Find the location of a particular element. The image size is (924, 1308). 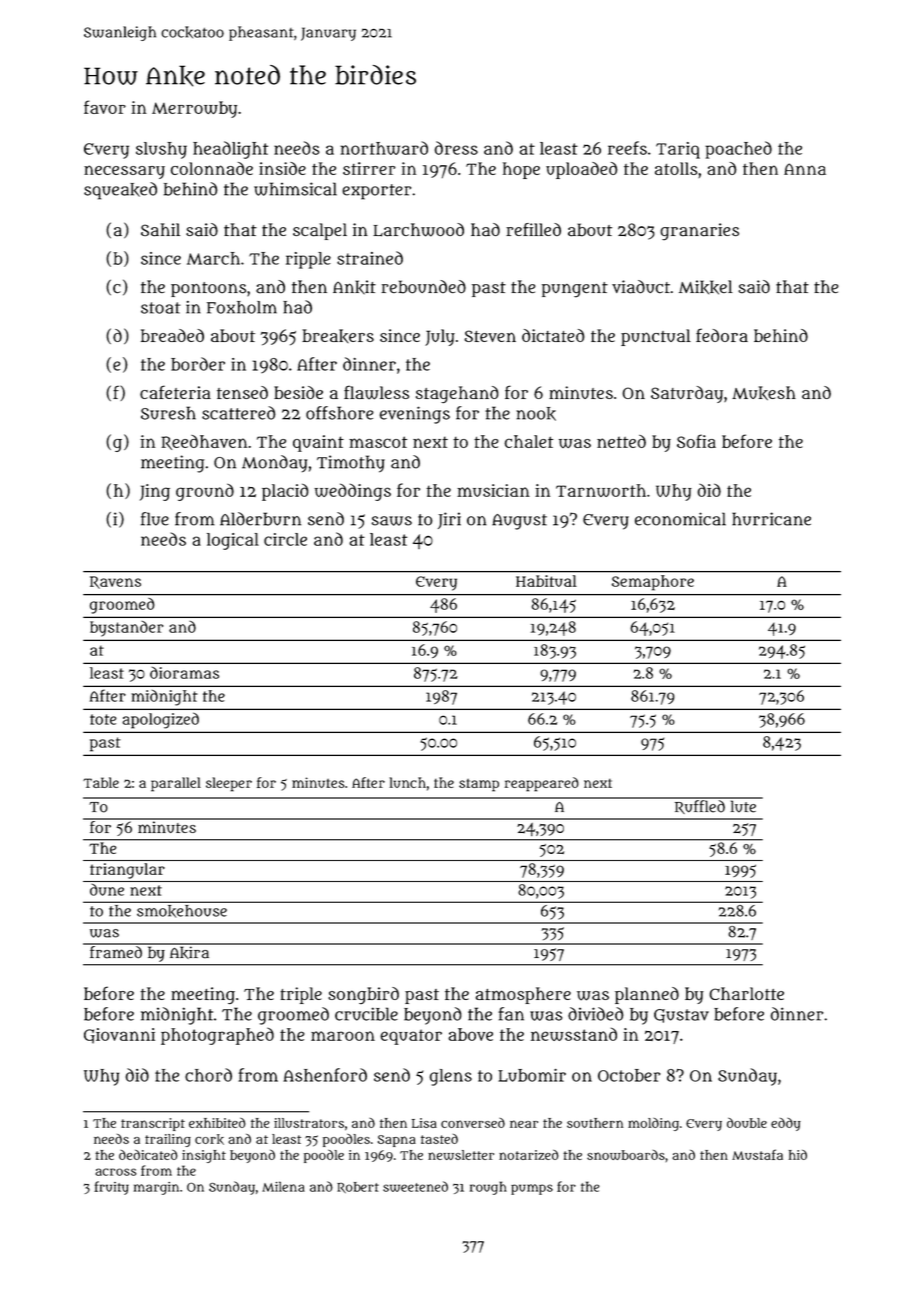

strained is located at coordinates (370, 258).
